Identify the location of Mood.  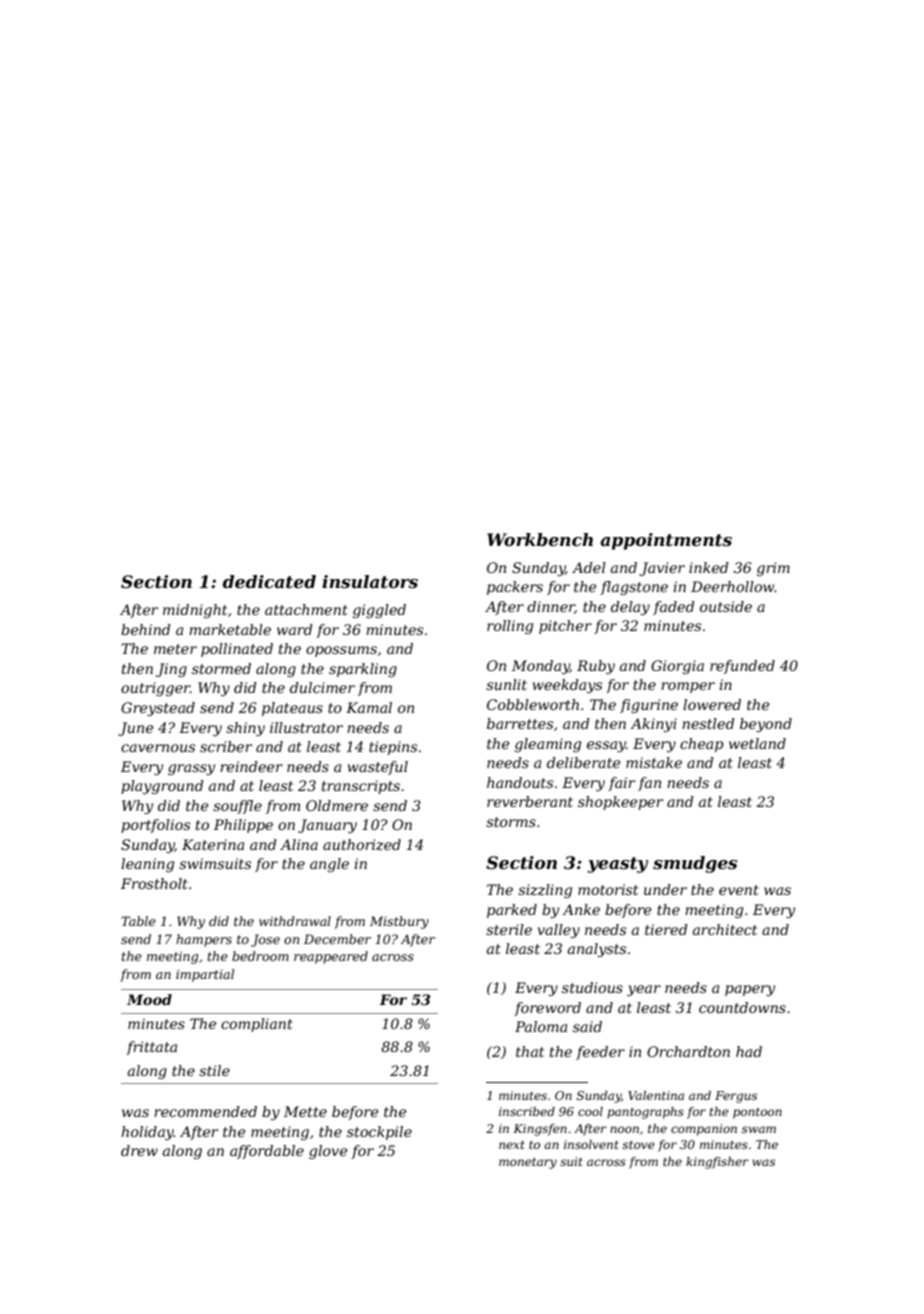
(149, 999).
